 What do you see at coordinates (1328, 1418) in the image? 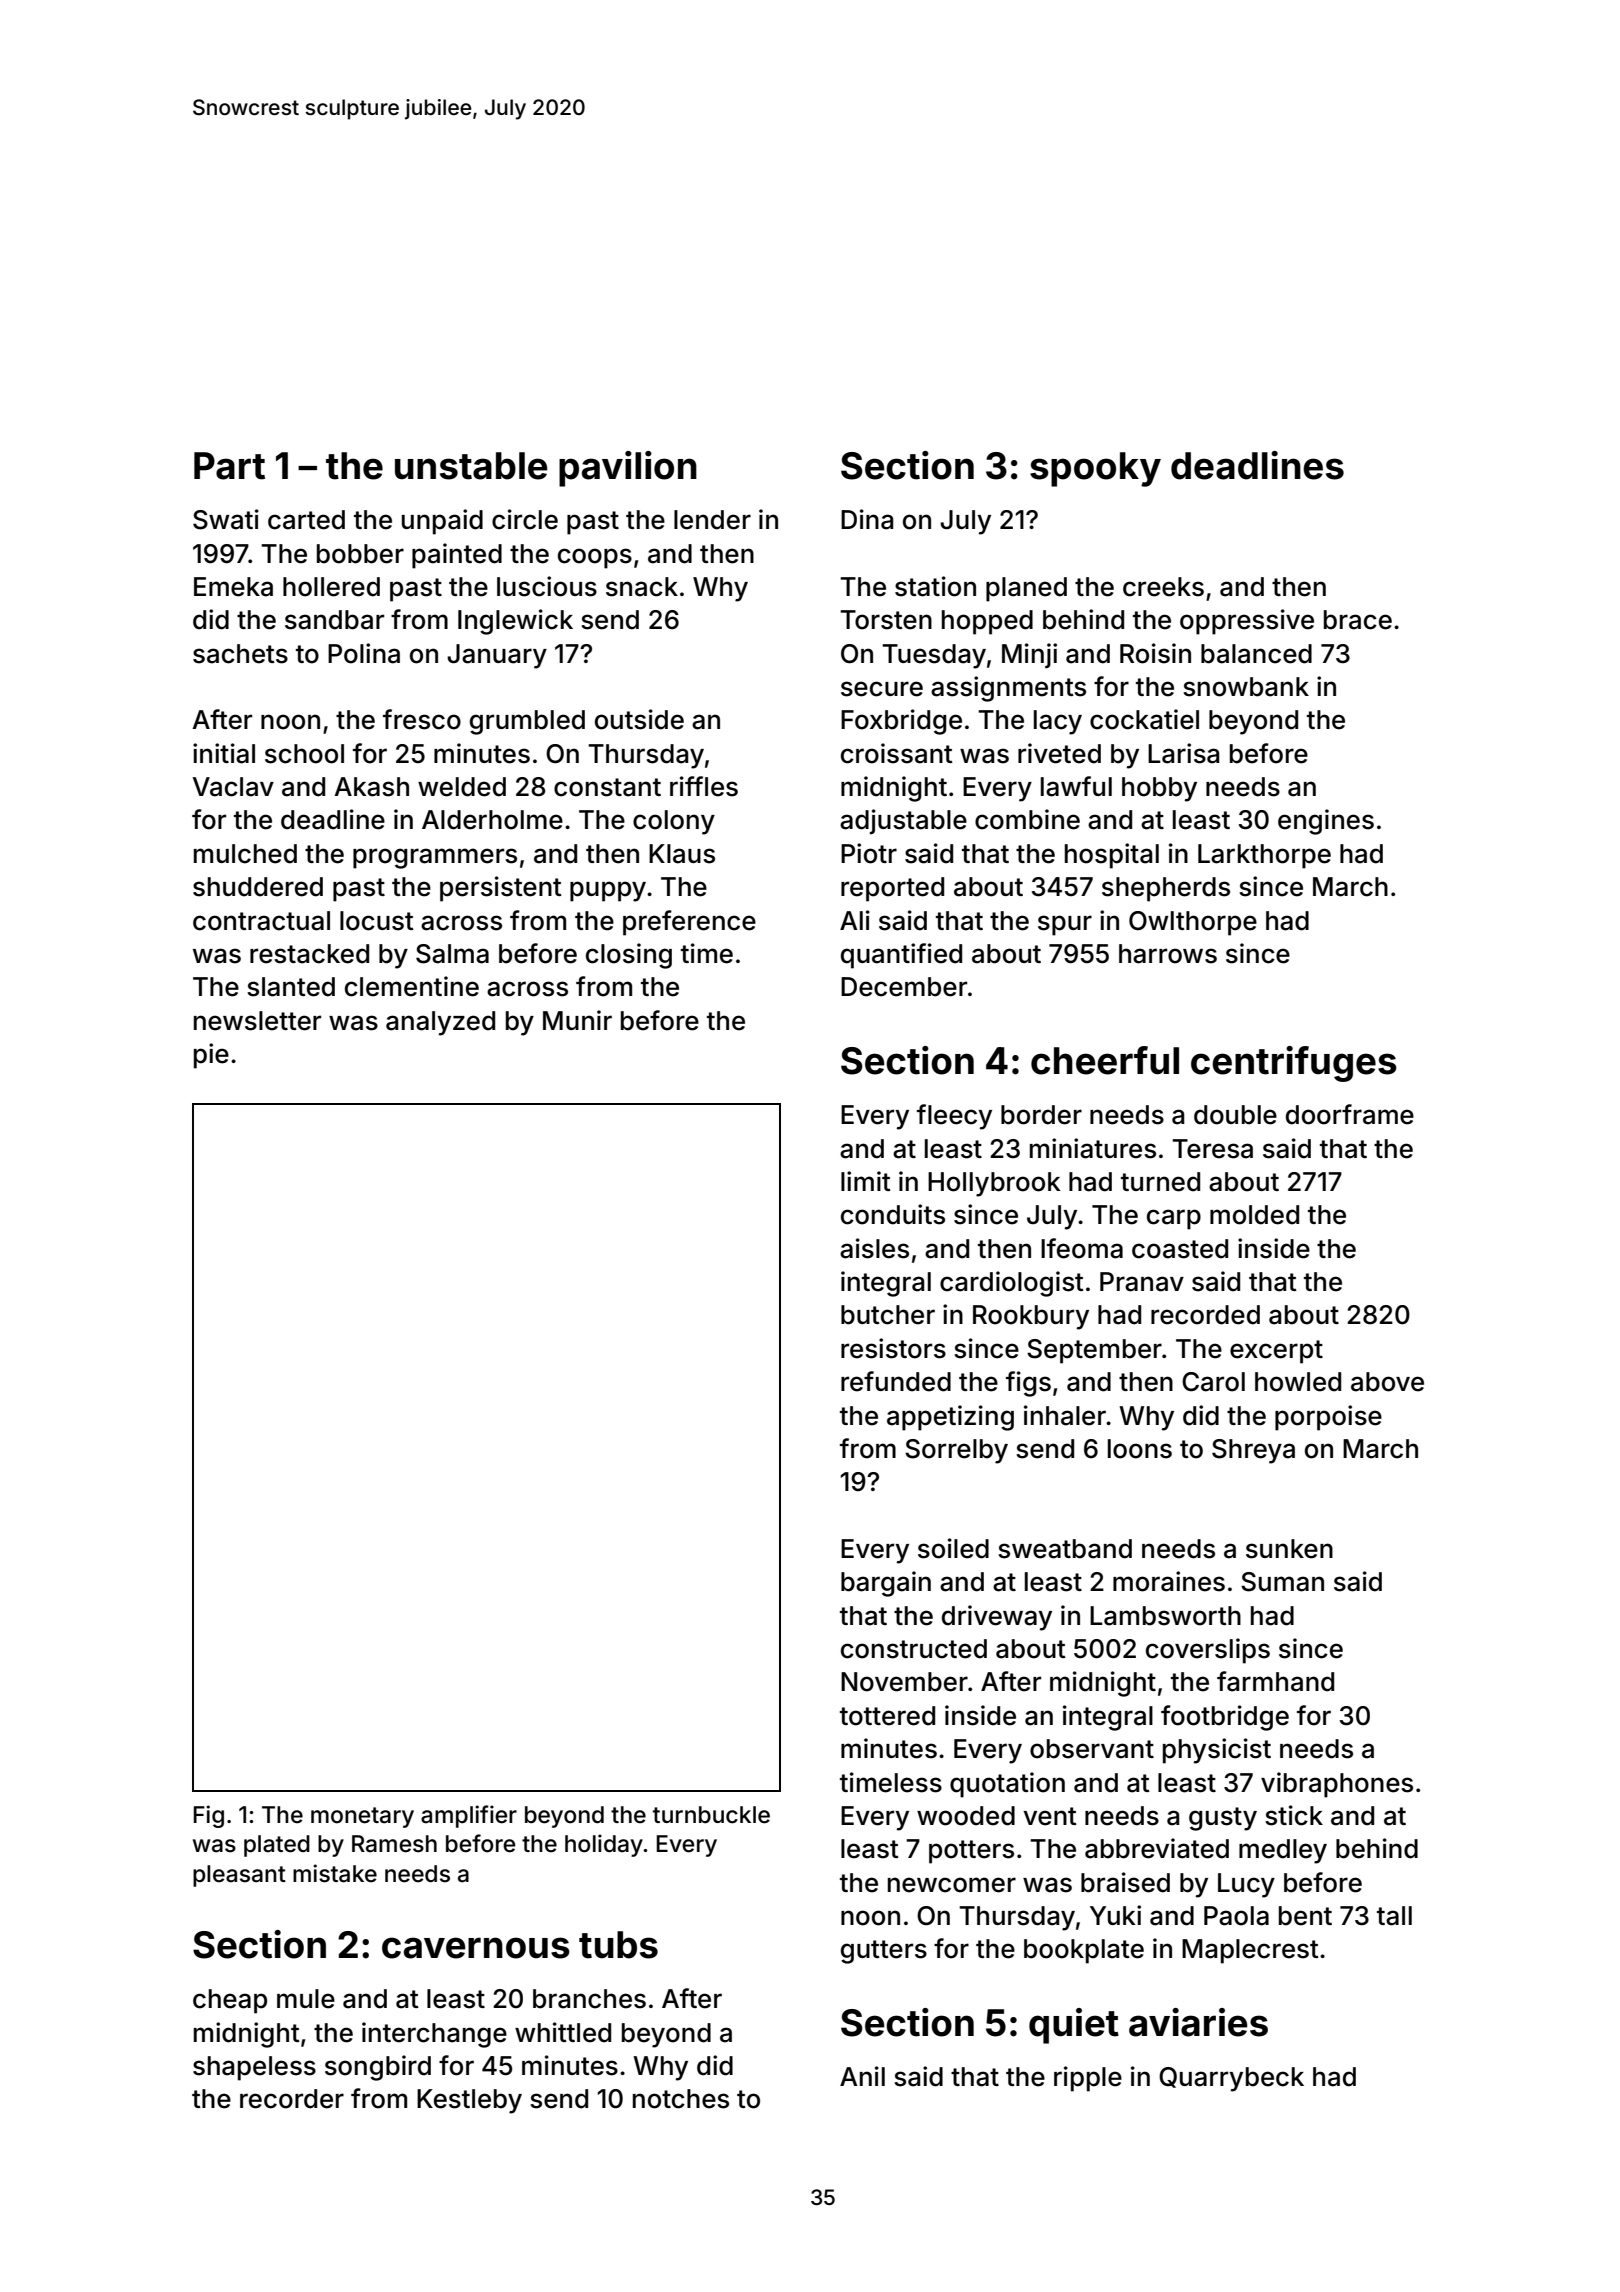
I see `porpoise` at bounding box center [1328, 1418].
